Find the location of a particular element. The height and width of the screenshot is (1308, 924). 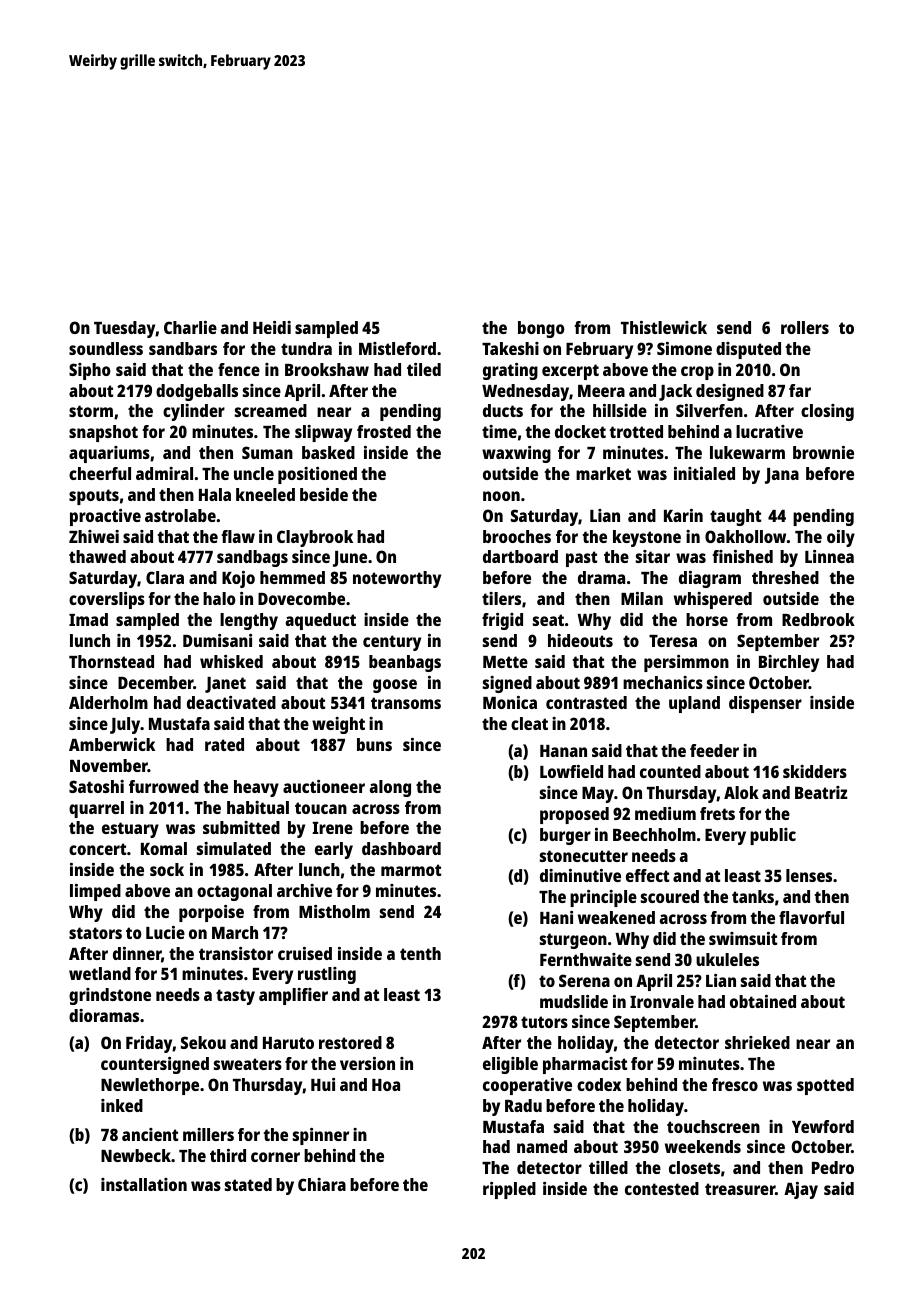

installation is located at coordinates (144, 1184).
